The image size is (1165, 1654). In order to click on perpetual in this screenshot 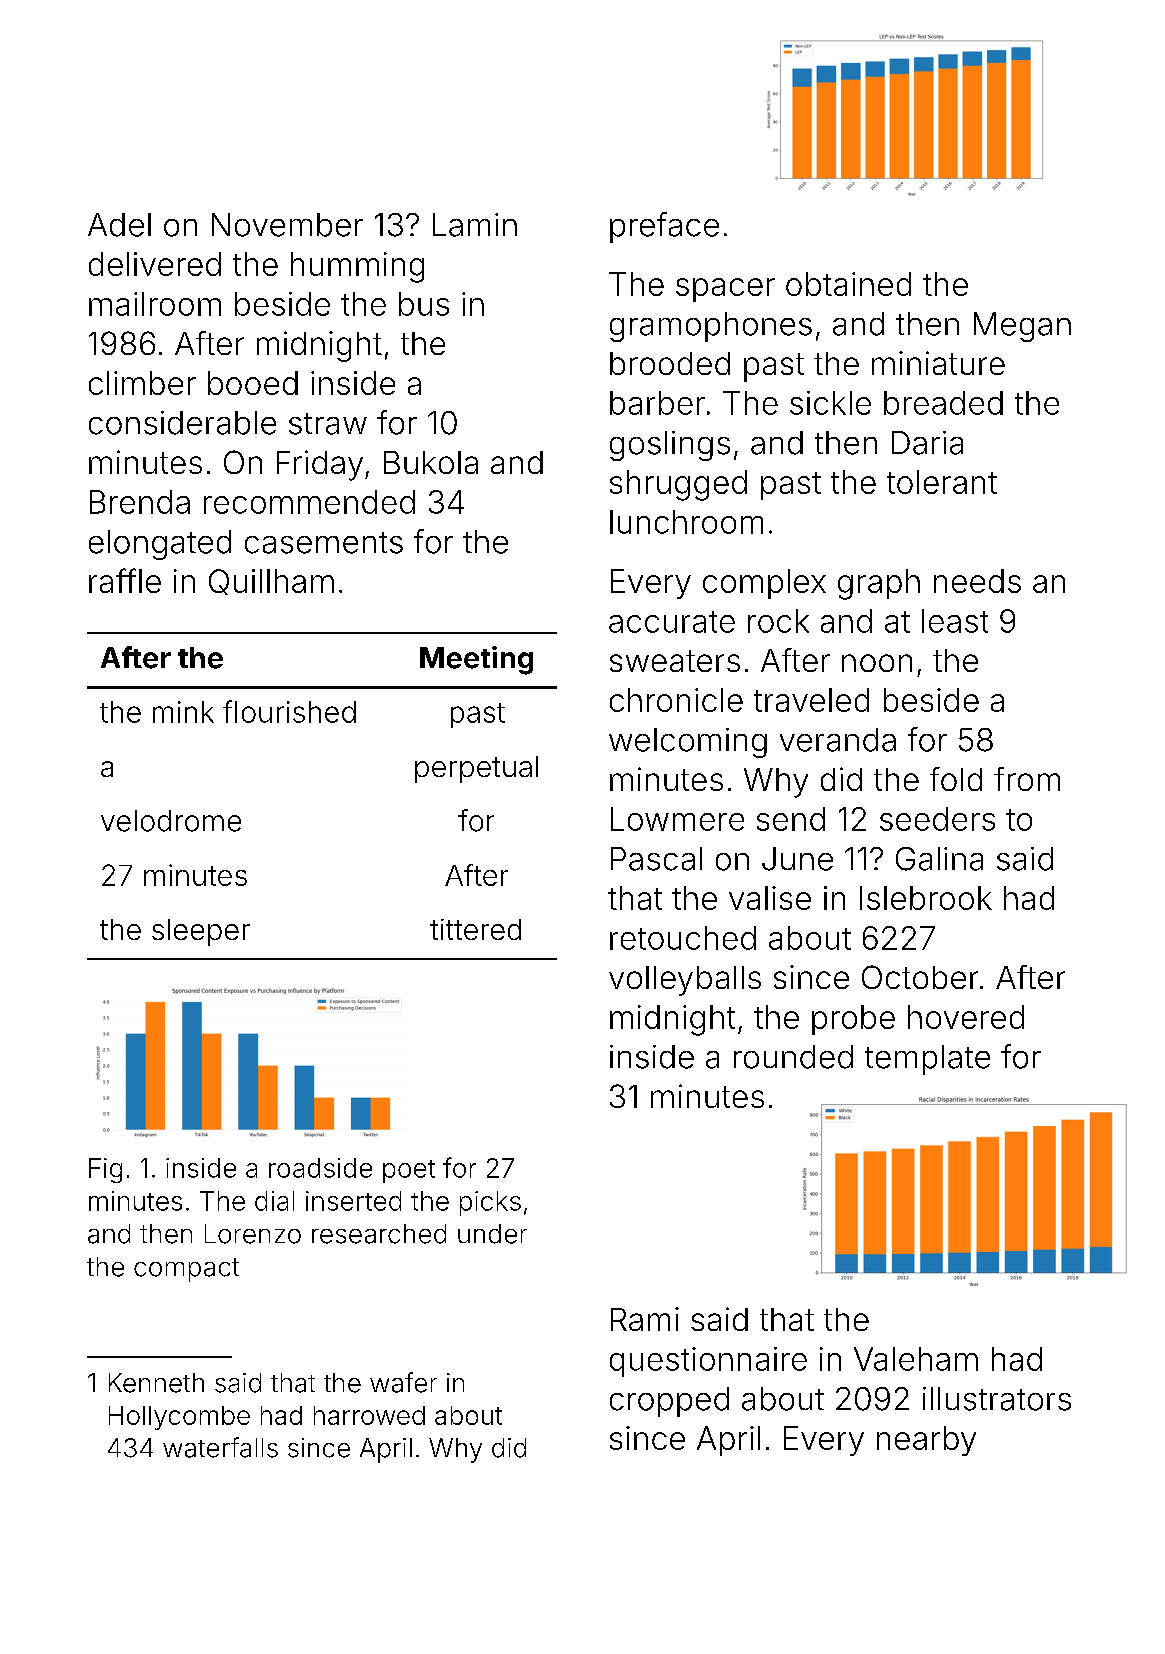, I will do `click(476, 769)`.
